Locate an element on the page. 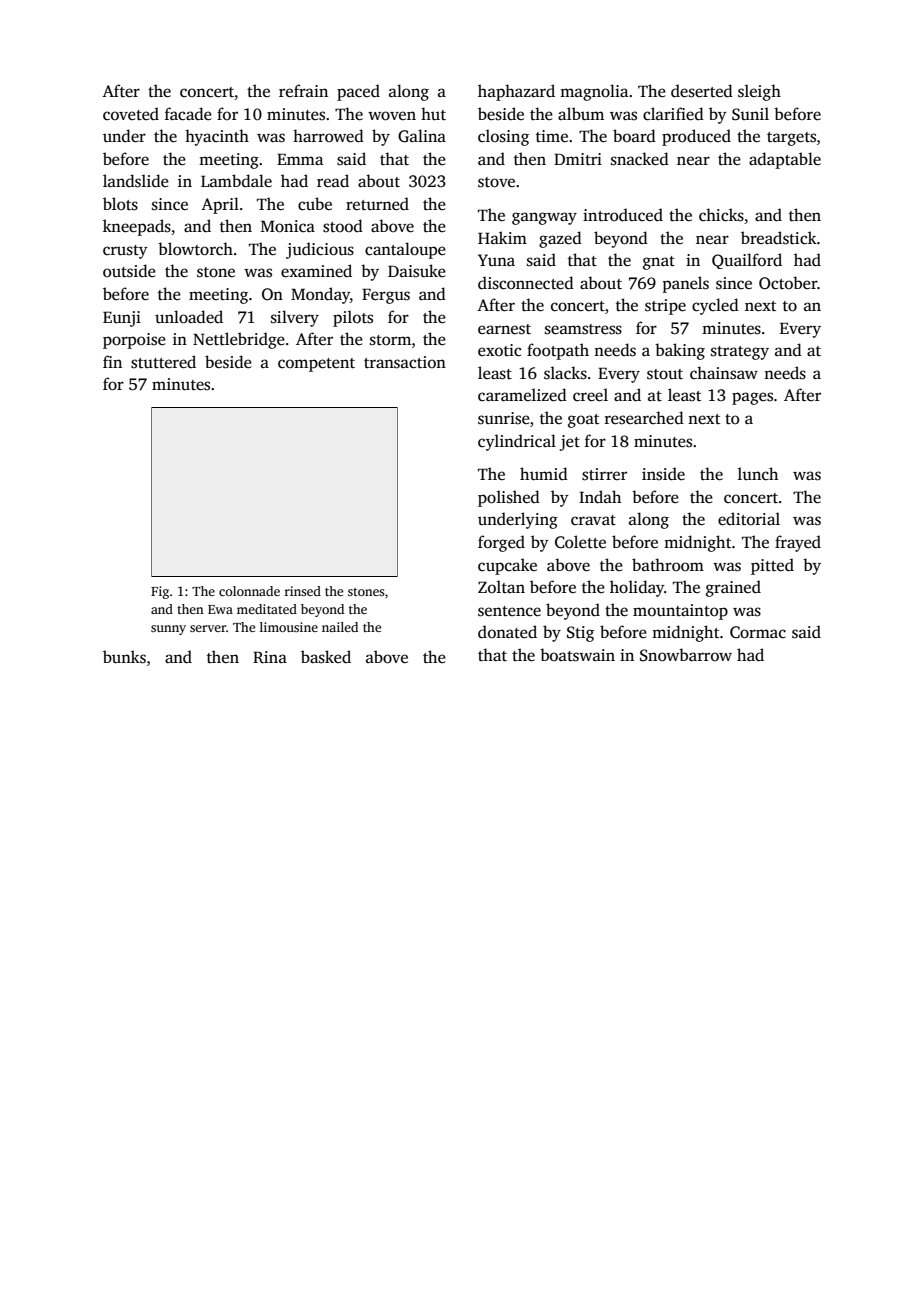 The image size is (924, 1308). adaptable is located at coordinates (785, 160).
